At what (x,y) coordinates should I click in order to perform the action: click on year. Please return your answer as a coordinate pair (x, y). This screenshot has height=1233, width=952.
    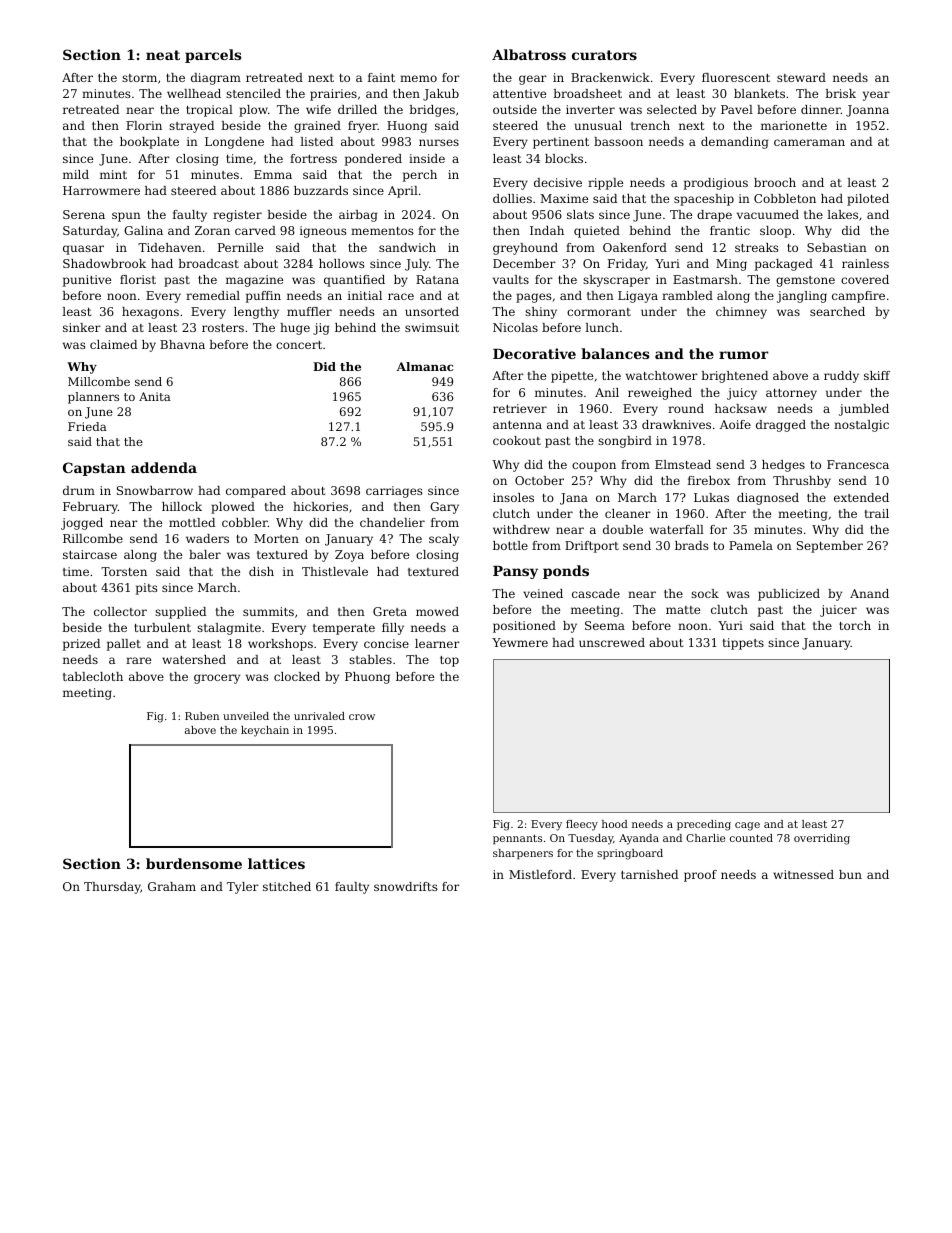
    Looking at the image, I should click on (876, 96).
